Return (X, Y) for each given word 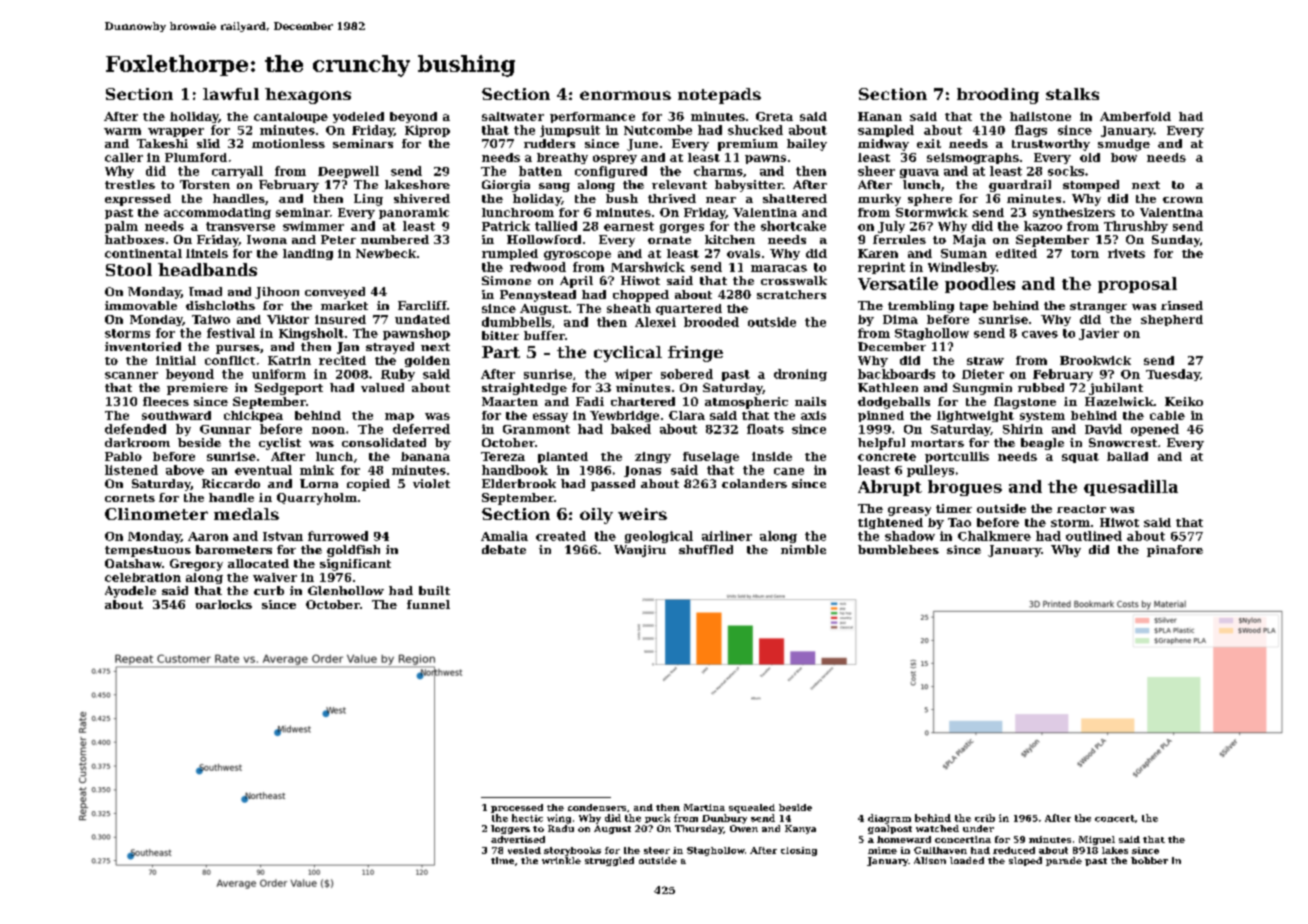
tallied (556, 226)
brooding (998, 96)
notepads (719, 96)
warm (122, 131)
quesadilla (1131, 488)
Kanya (800, 829)
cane (789, 471)
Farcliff (422, 305)
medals (246, 514)
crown (1183, 200)
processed (517, 808)
